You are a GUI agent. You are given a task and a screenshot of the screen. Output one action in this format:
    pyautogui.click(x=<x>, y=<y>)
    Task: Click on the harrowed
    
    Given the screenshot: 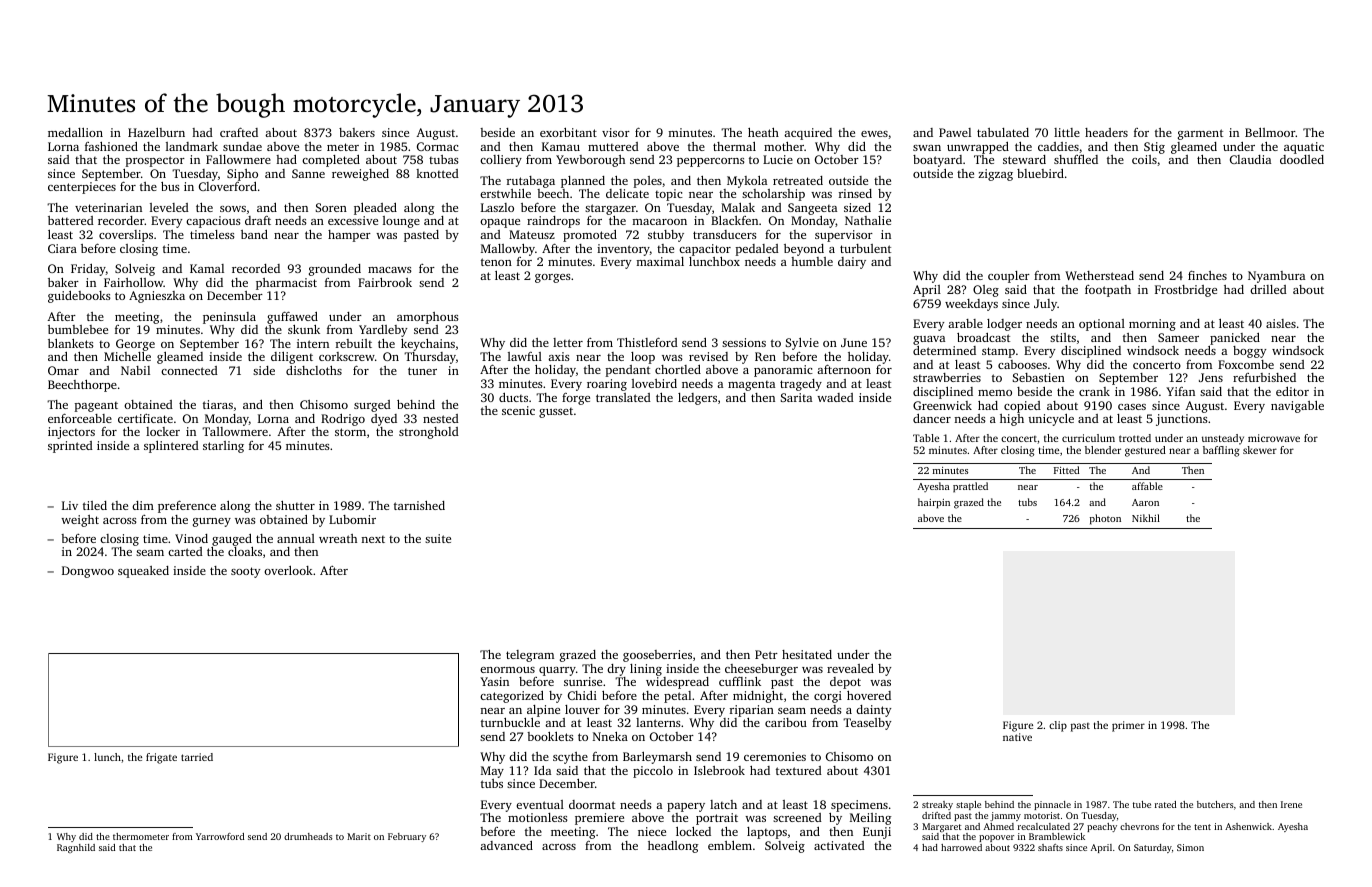 What is the action you would take?
    pyautogui.click(x=961, y=847)
